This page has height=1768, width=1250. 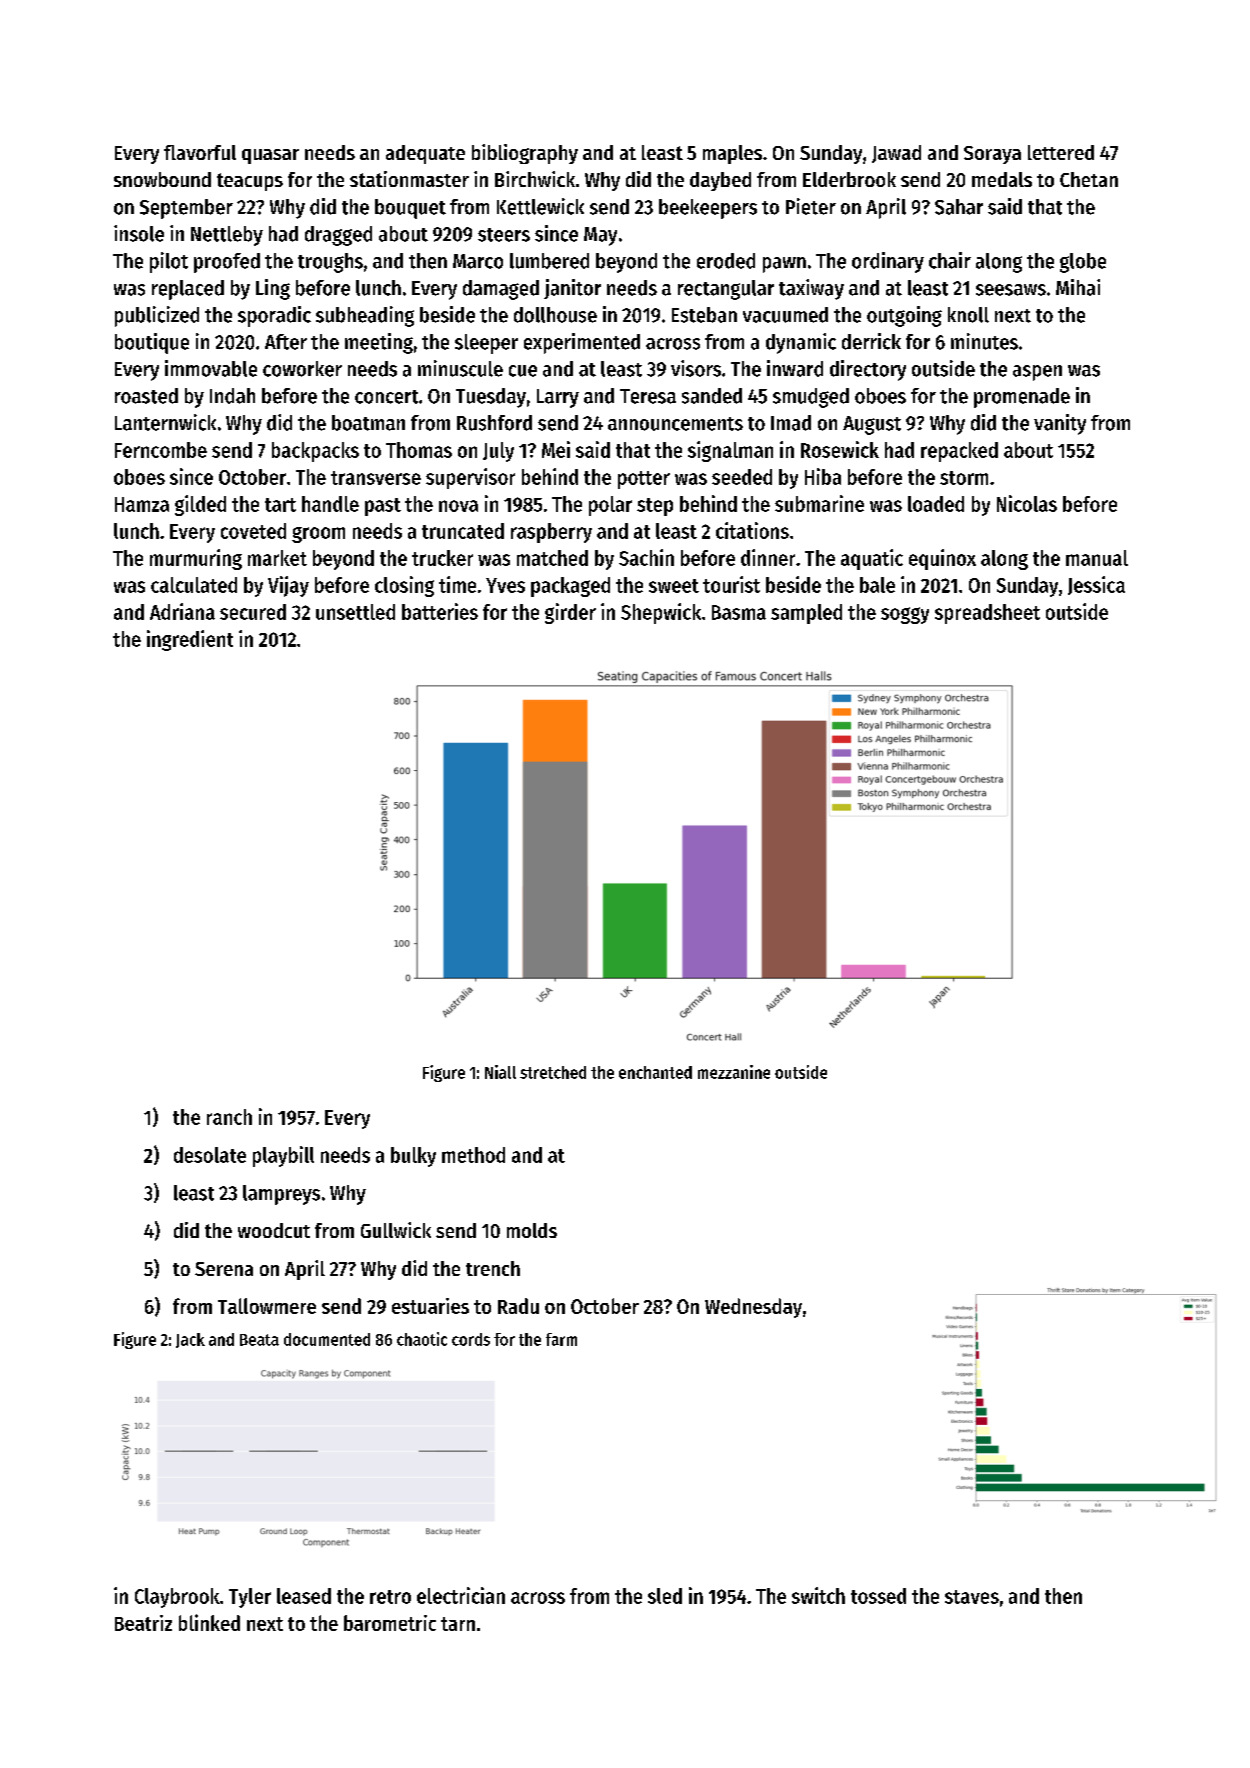 What do you see at coordinates (1096, 585) in the page?
I see `Jessica` at bounding box center [1096, 585].
